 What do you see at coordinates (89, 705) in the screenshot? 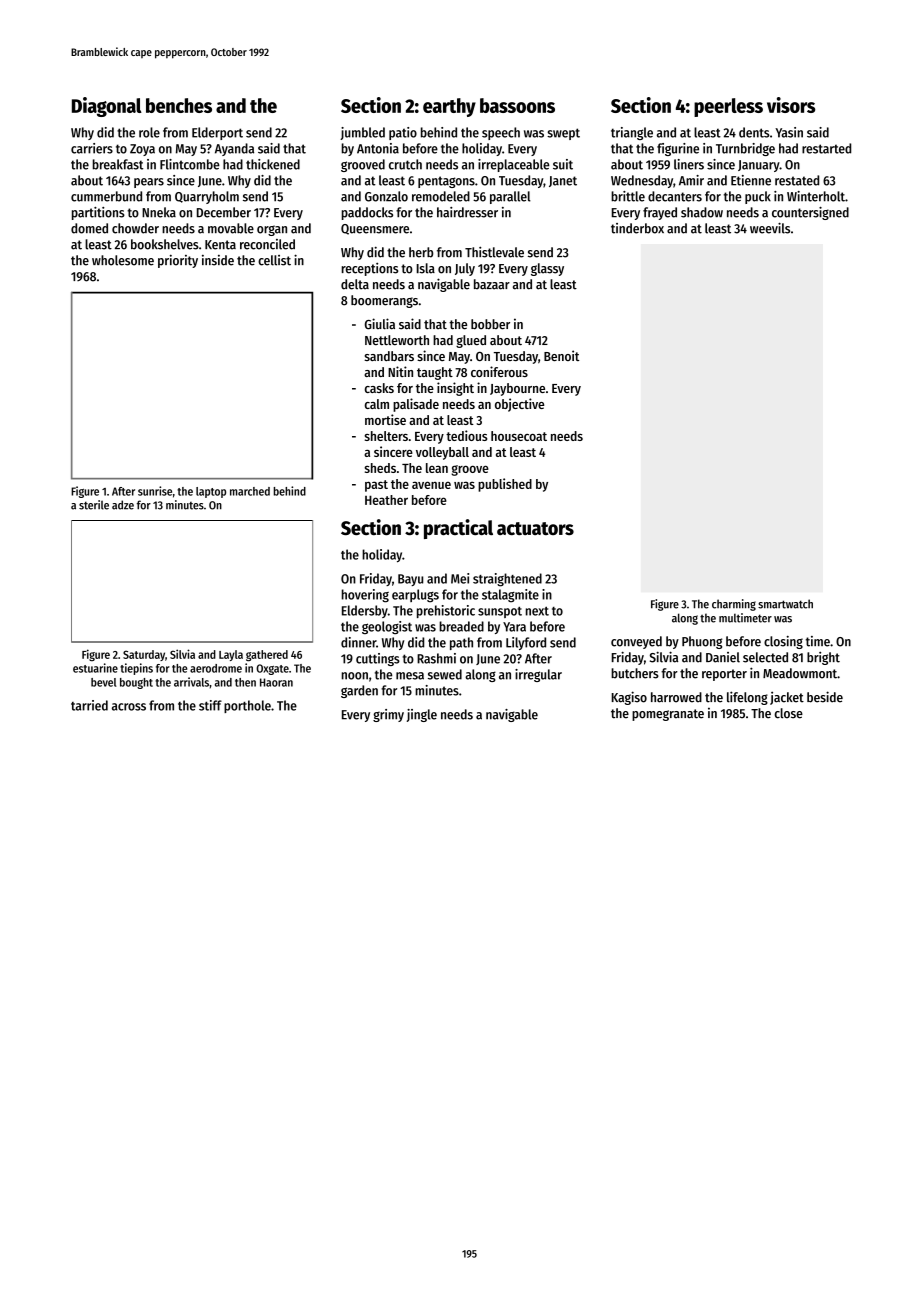
I see `tarried` at bounding box center [89, 705].
